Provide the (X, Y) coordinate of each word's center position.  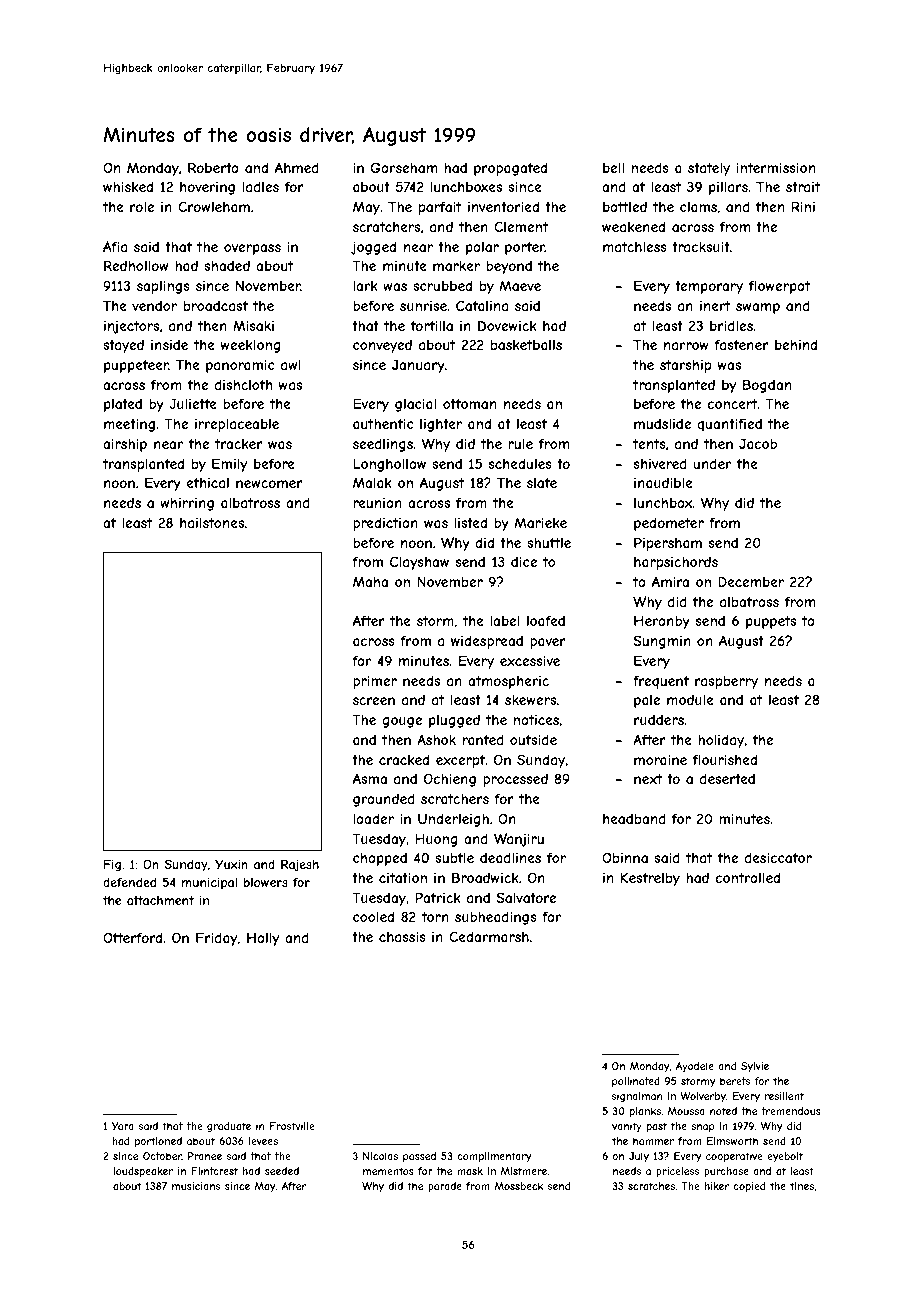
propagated (510, 169)
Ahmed (297, 167)
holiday (721, 741)
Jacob (758, 443)
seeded (282, 1171)
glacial (415, 405)
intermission (776, 168)
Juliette (193, 403)
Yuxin (231, 864)
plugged (454, 721)
